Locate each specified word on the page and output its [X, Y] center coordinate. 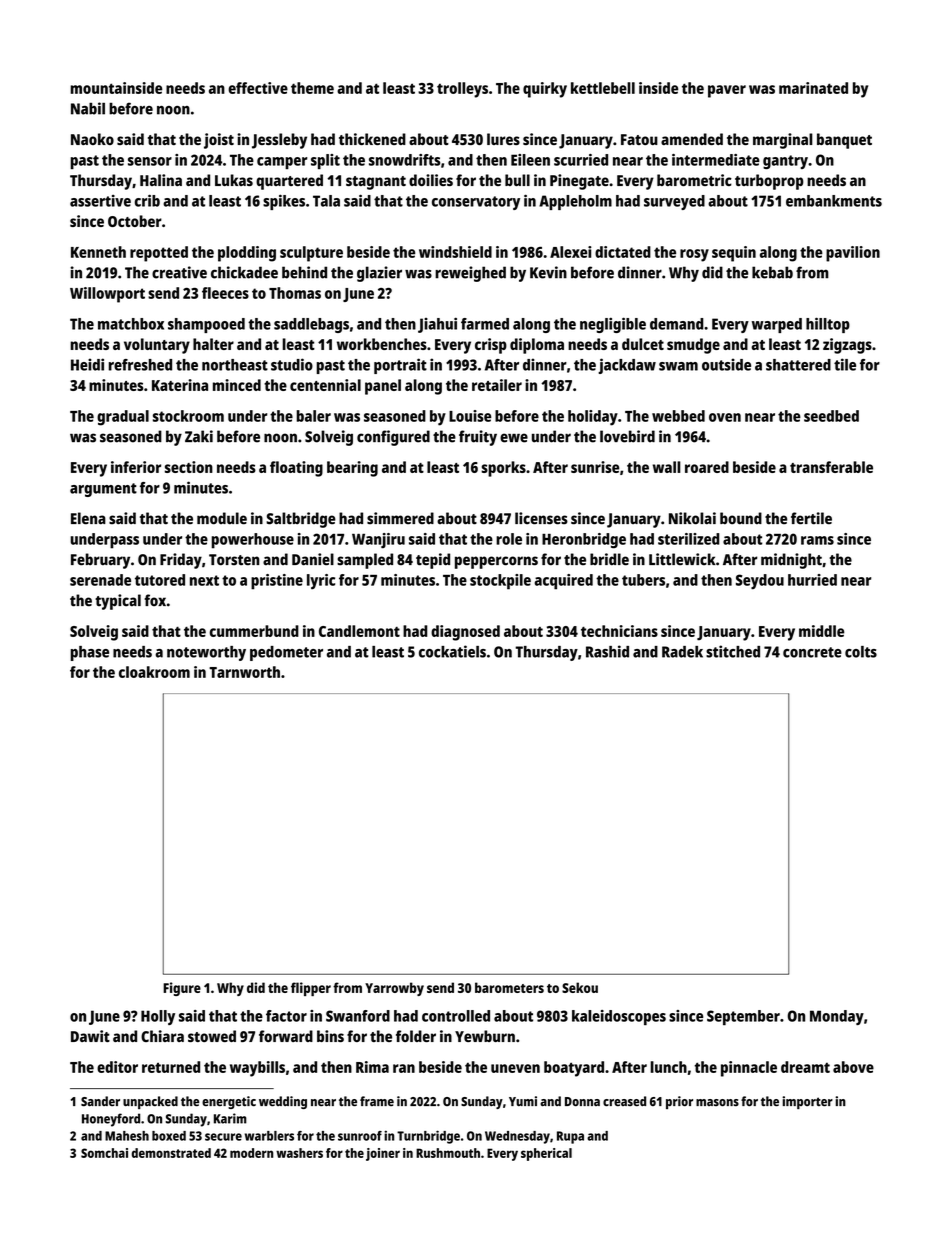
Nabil [88, 108]
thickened [372, 139]
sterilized [689, 539]
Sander [100, 1101]
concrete [812, 652]
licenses [541, 518]
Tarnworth [244, 672]
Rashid [607, 651]
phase [90, 653]
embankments [834, 201]
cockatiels [452, 651]
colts [861, 652]
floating [296, 469]
